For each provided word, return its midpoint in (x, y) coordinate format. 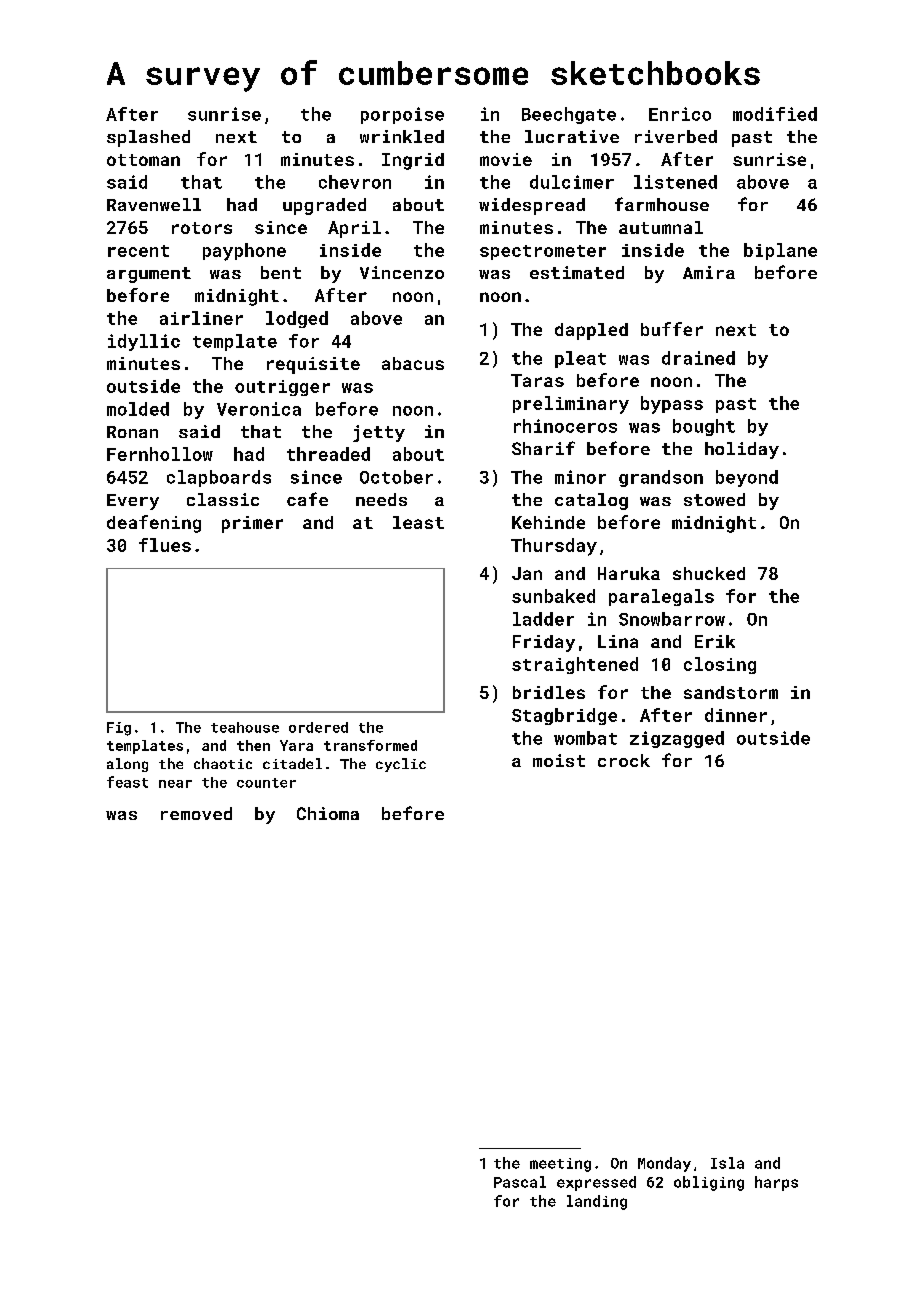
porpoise (402, 115)
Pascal (520, 1182)
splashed (148, 138)
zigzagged (677, 739)
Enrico (680, 114)
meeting (560, 1165)
